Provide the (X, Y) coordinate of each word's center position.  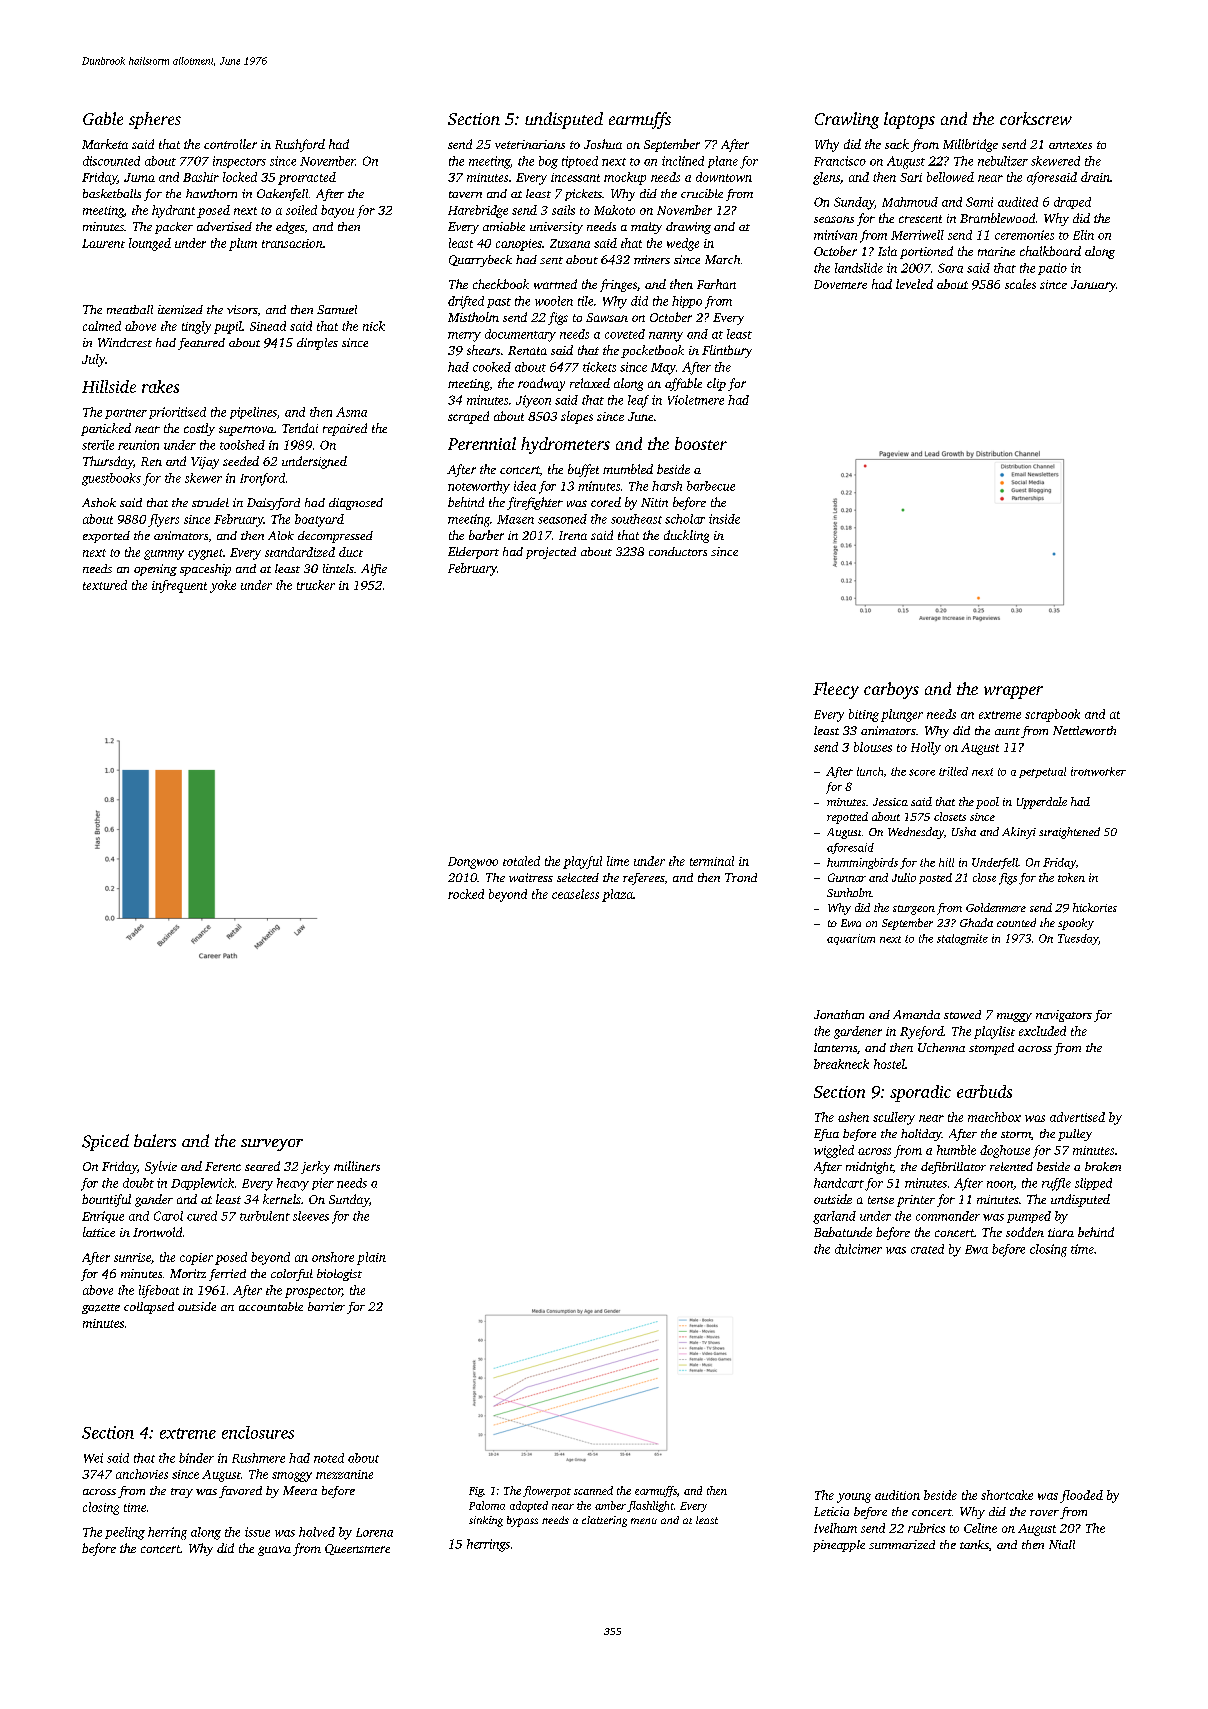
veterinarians (530, 144)
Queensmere (357, 1549)
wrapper (1013, 692)
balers (155, 1140)
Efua (826, 1135)
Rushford (300, 145)
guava (274, 1551)
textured (105, 585)
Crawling (847, 120)
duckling (686, 536)
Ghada (976, 922)
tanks (974, 1544)
